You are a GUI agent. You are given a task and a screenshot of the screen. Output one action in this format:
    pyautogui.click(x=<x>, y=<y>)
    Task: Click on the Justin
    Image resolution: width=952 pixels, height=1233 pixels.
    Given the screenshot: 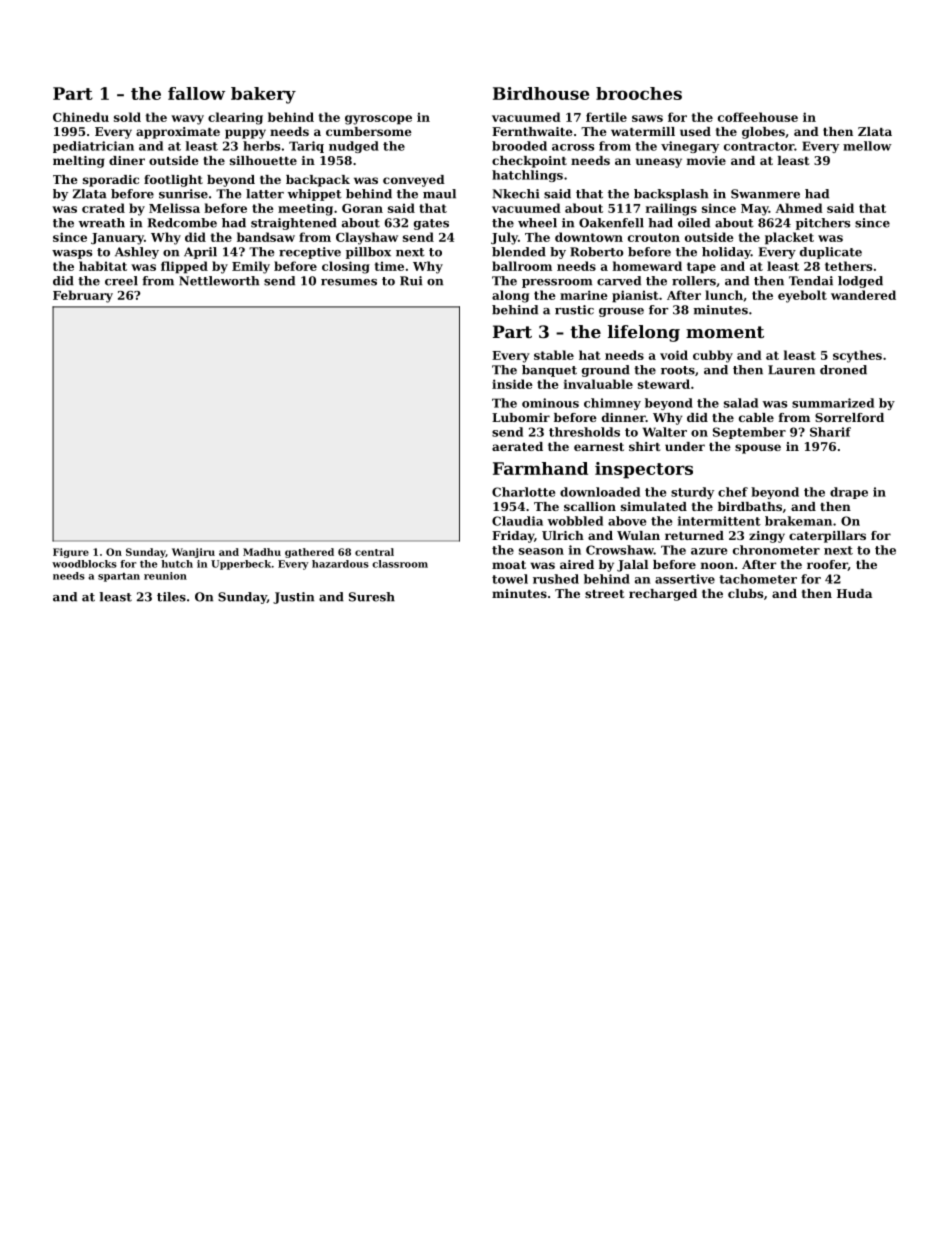 What is the action you would take?
    pyautogui.click(x=293, y=598)
